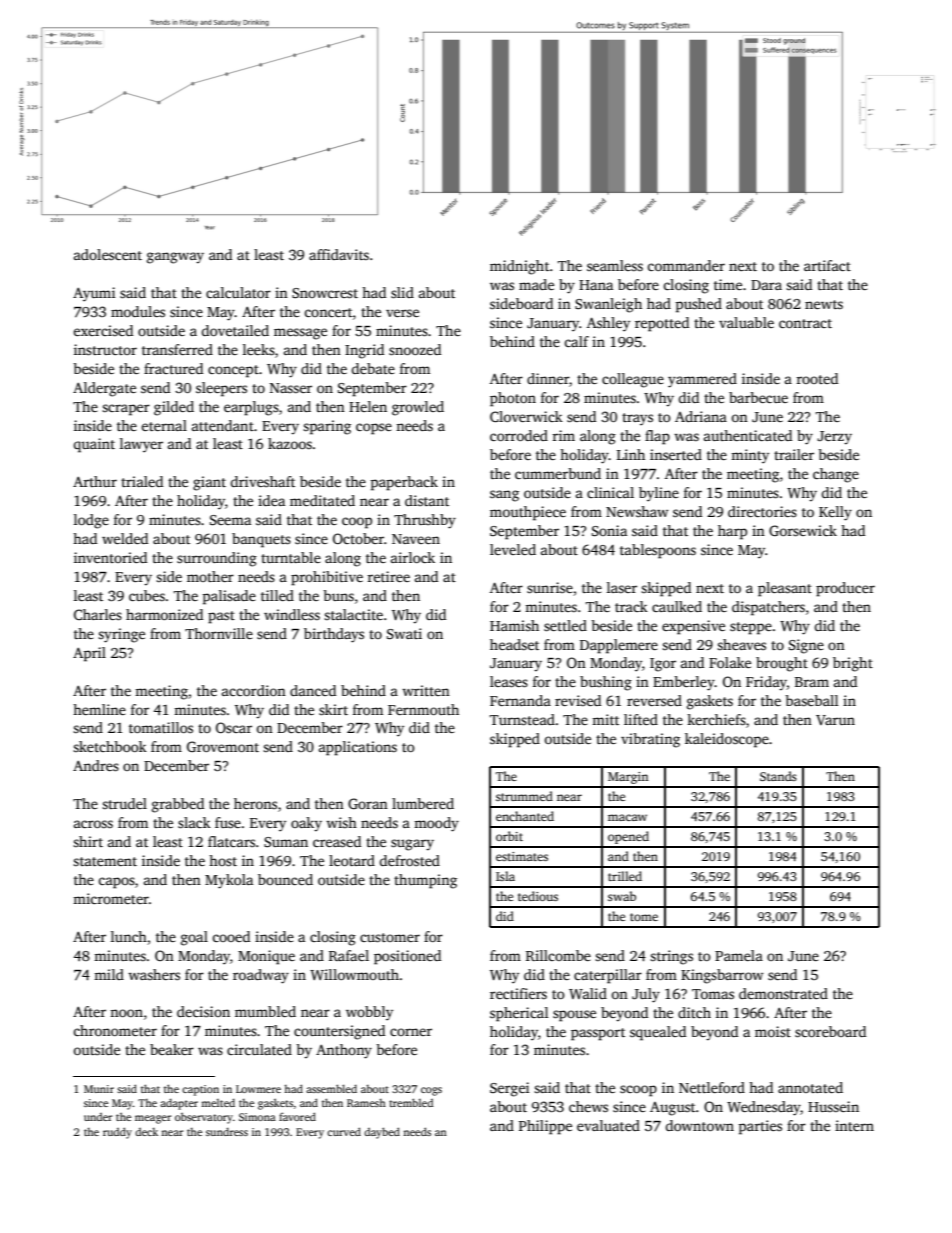  What do you see at coordinates (93, 824) in the page?
I see `across` at bounding box center [93, 824].
